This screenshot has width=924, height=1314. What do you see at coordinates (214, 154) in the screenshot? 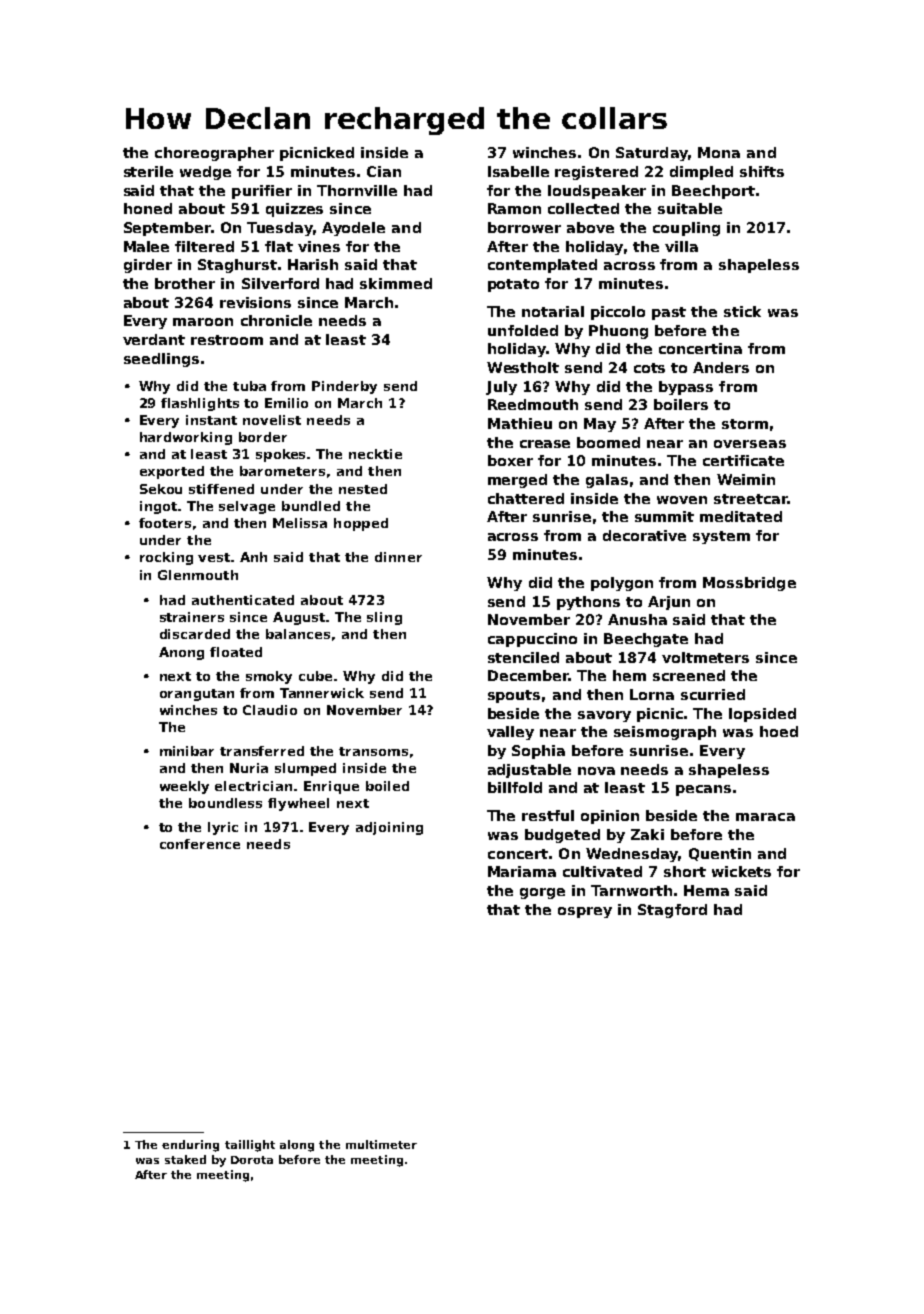
I see `choreographer` at bounding box center [214, 154].
